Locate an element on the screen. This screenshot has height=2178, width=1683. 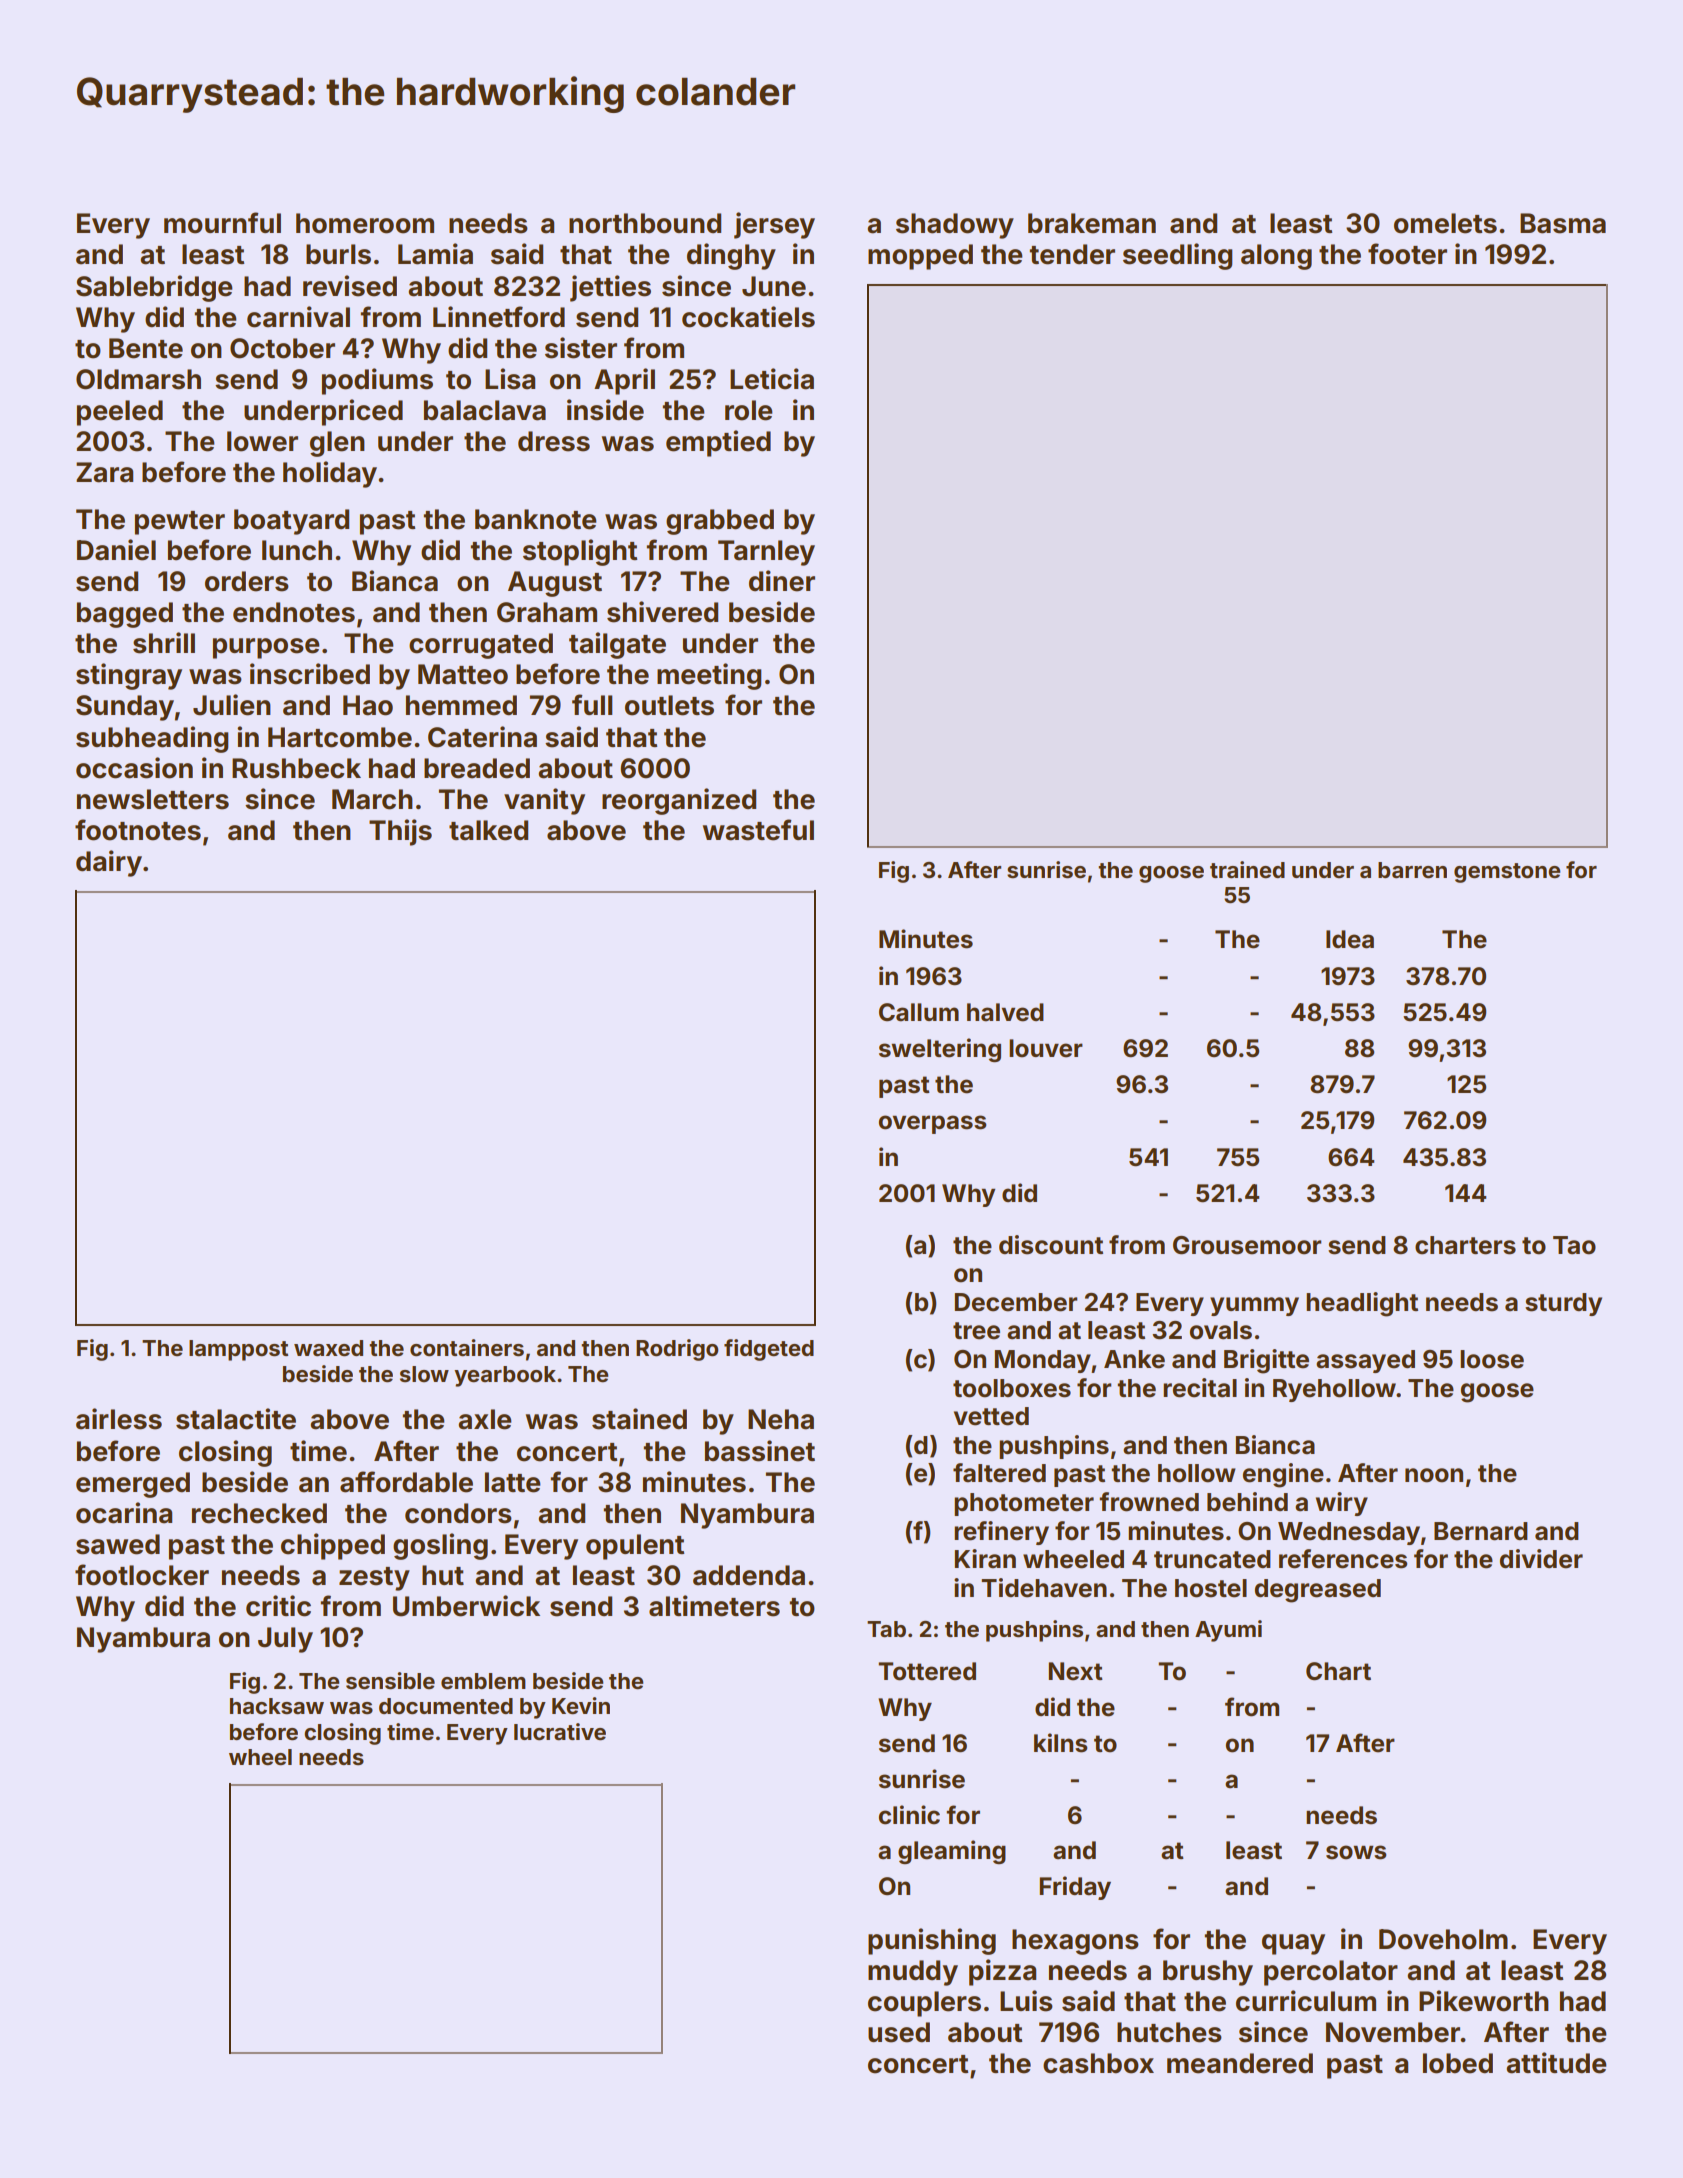
homeroom is located at coordinates (365, 223).
